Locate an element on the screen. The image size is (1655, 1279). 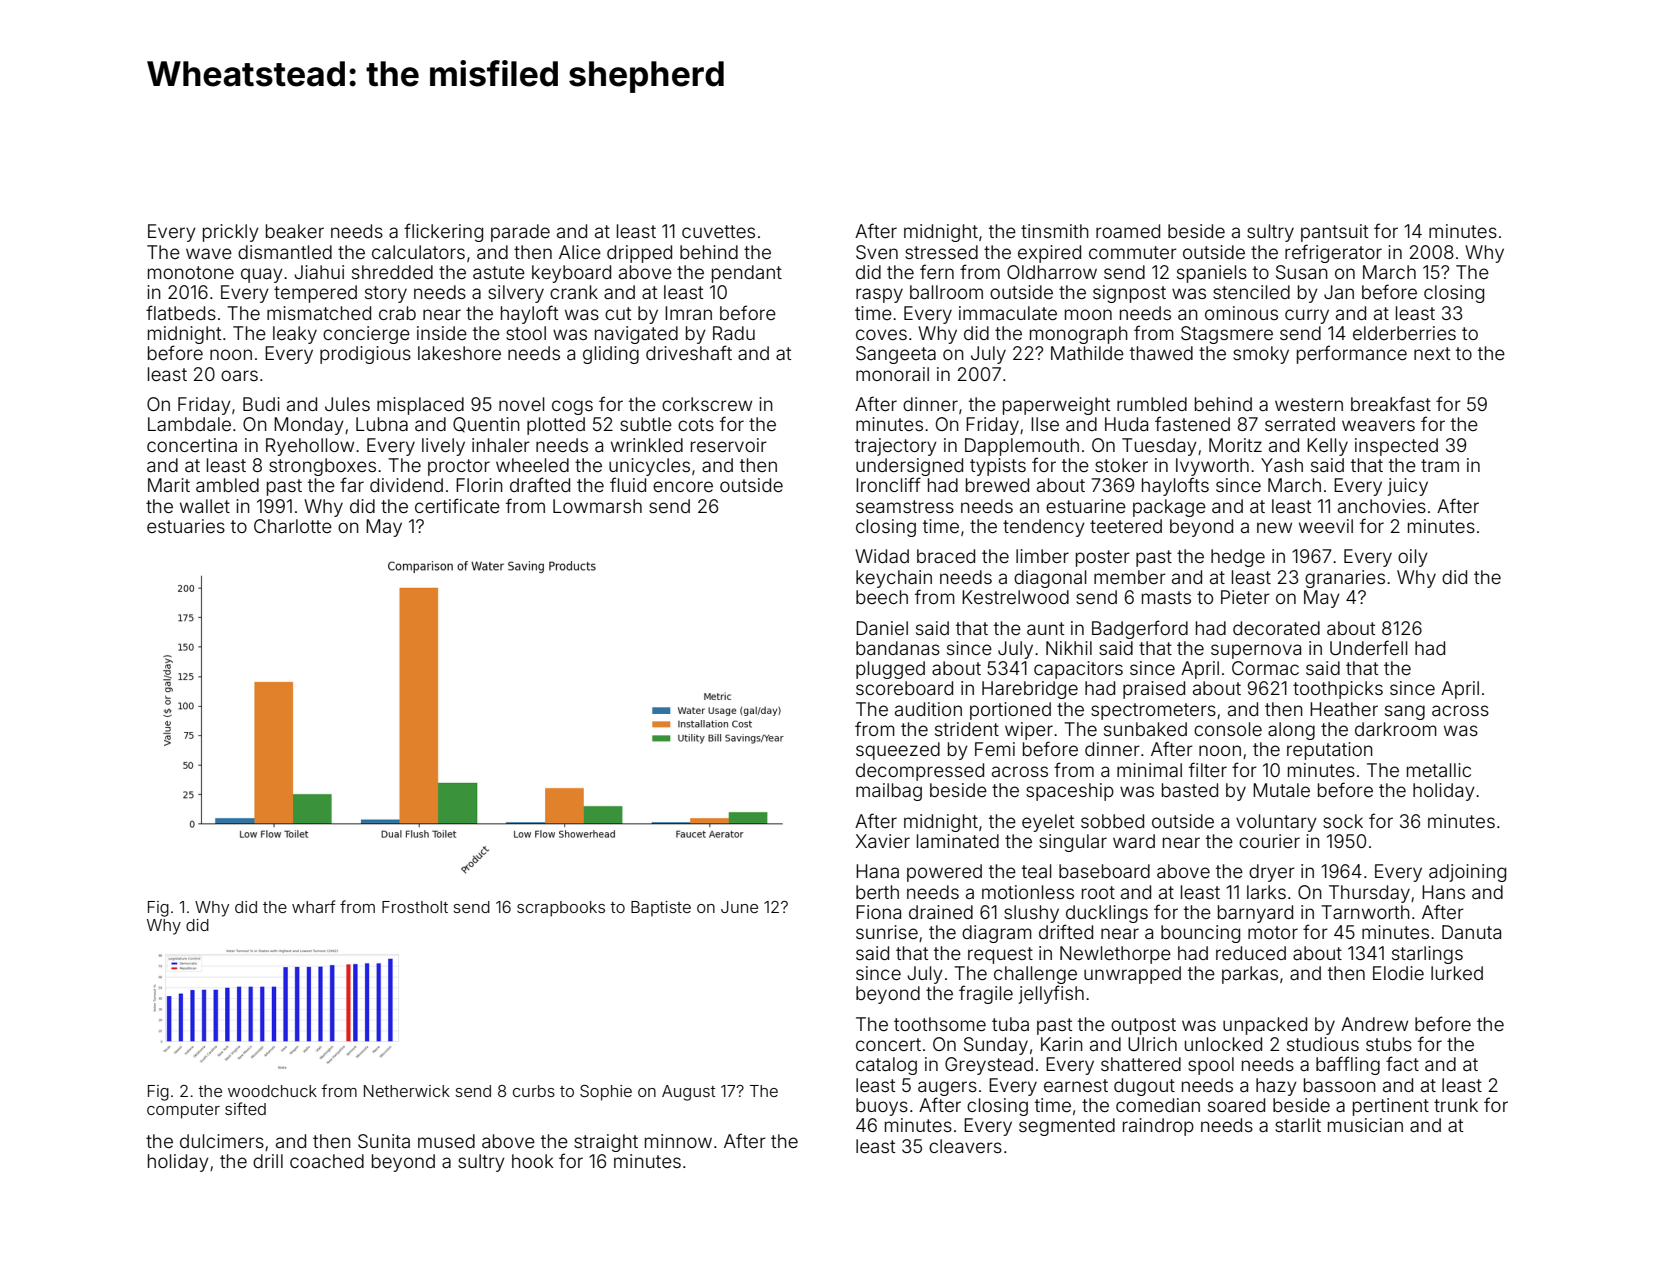
wave is located at coordinates (209, 253).
